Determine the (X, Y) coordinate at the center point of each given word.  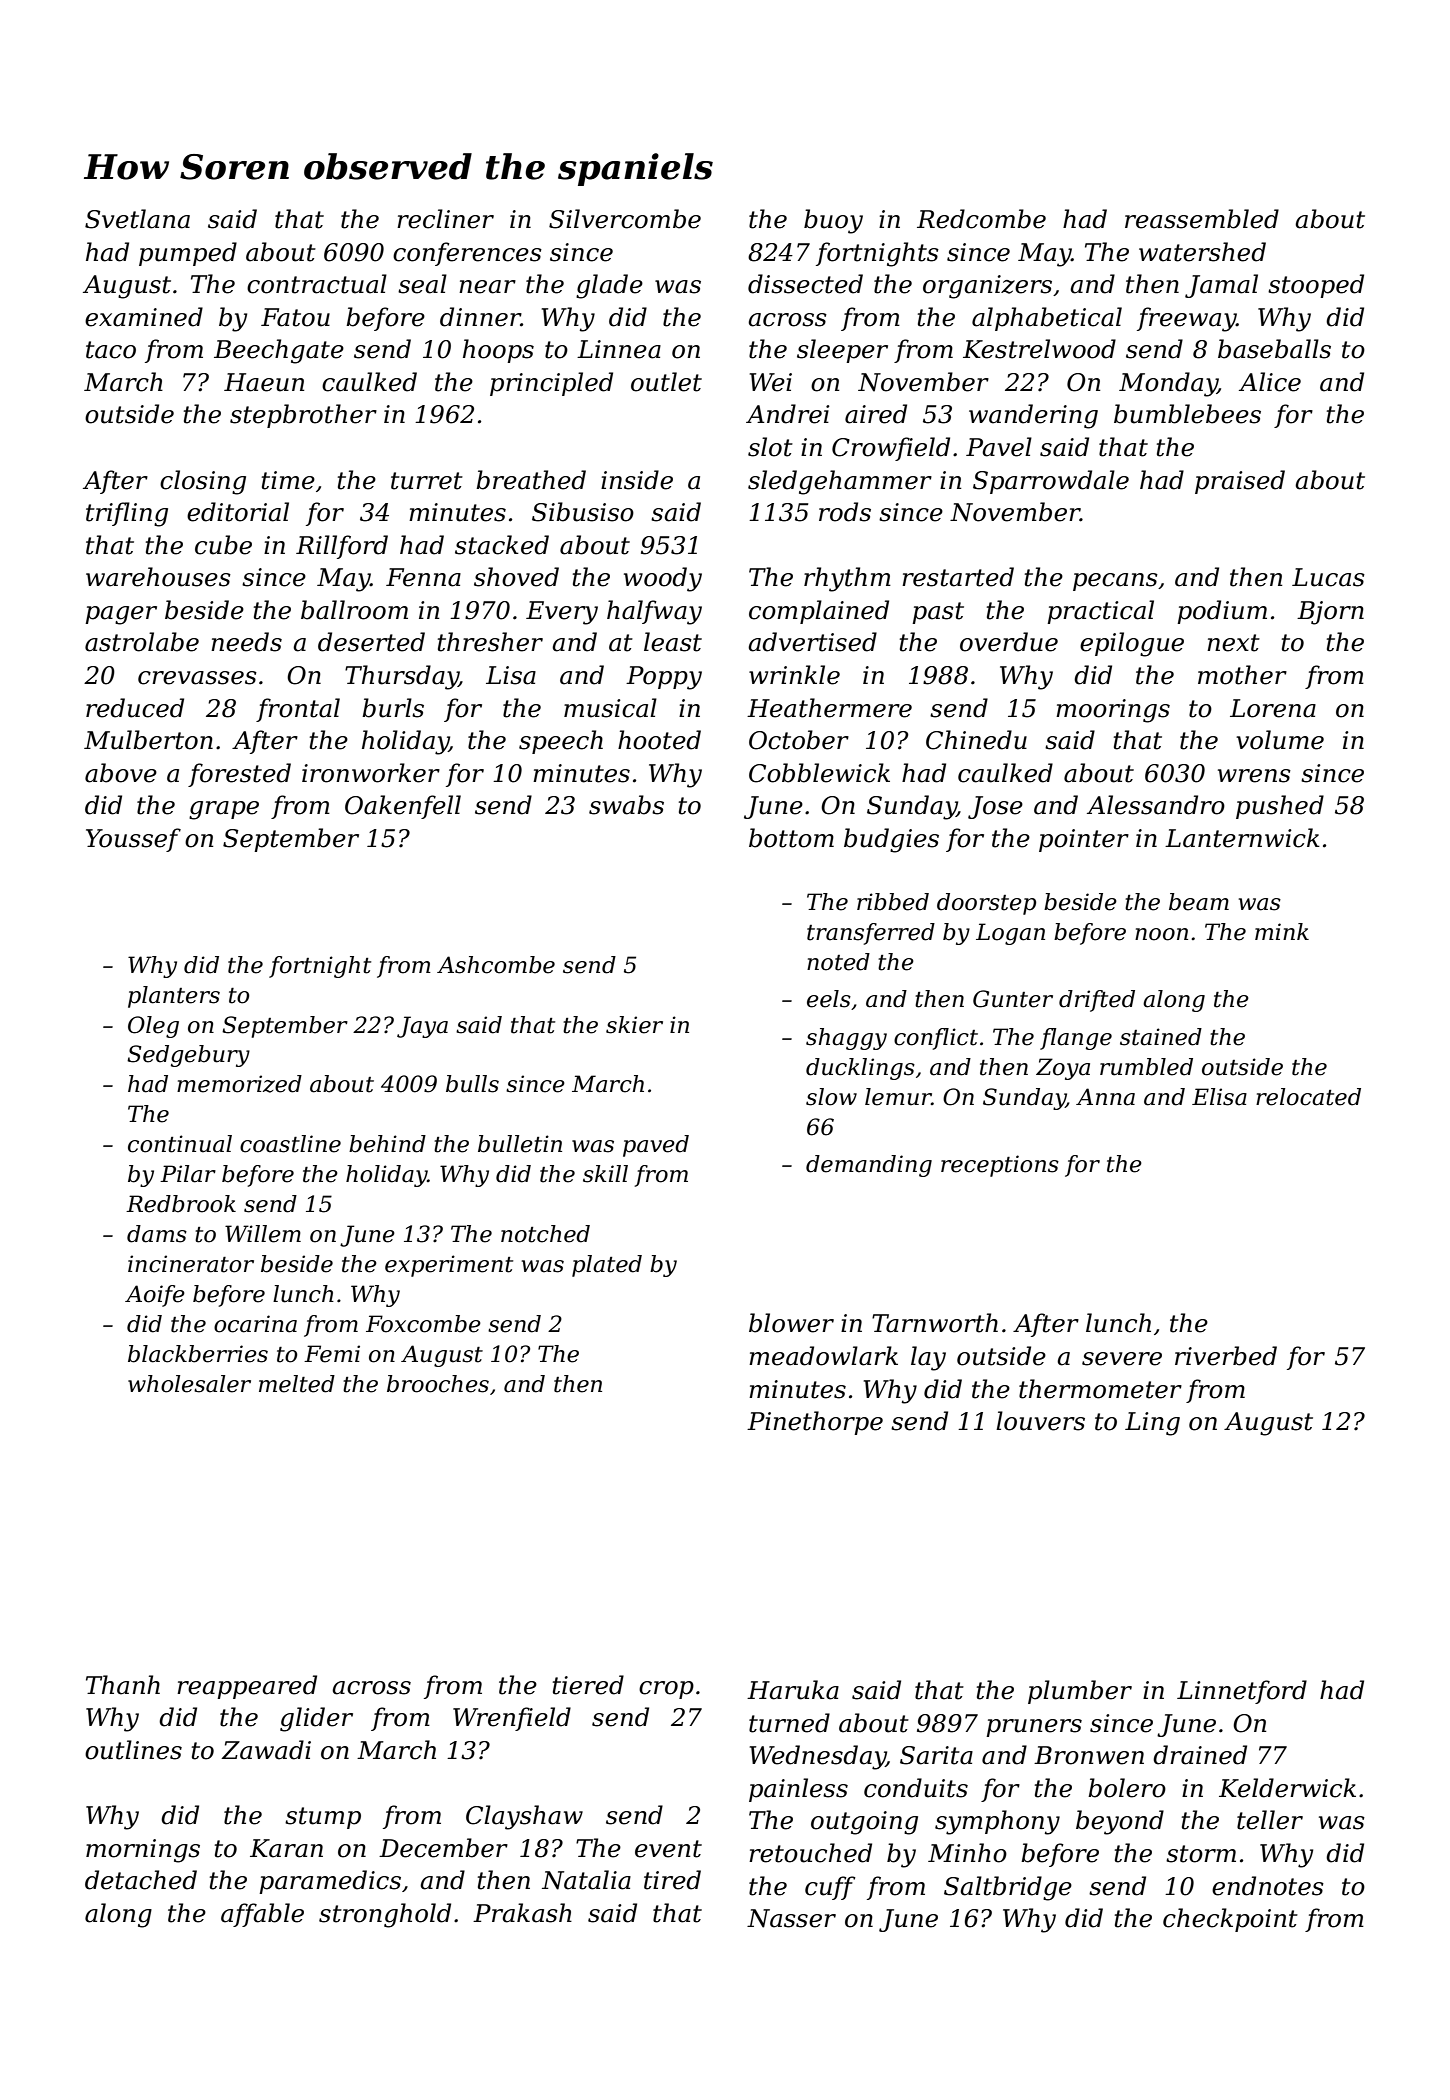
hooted (659, 740)
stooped (1316, 286)
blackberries (198, 1354)
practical (1100, 612)
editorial (238, 512)
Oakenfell (403, 807)
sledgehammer (840, 482)
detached (141, 1880)
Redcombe (981, 219)
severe (1122, 1359)
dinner (480, 317)
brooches (438, 1384)
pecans (1115, 582)
